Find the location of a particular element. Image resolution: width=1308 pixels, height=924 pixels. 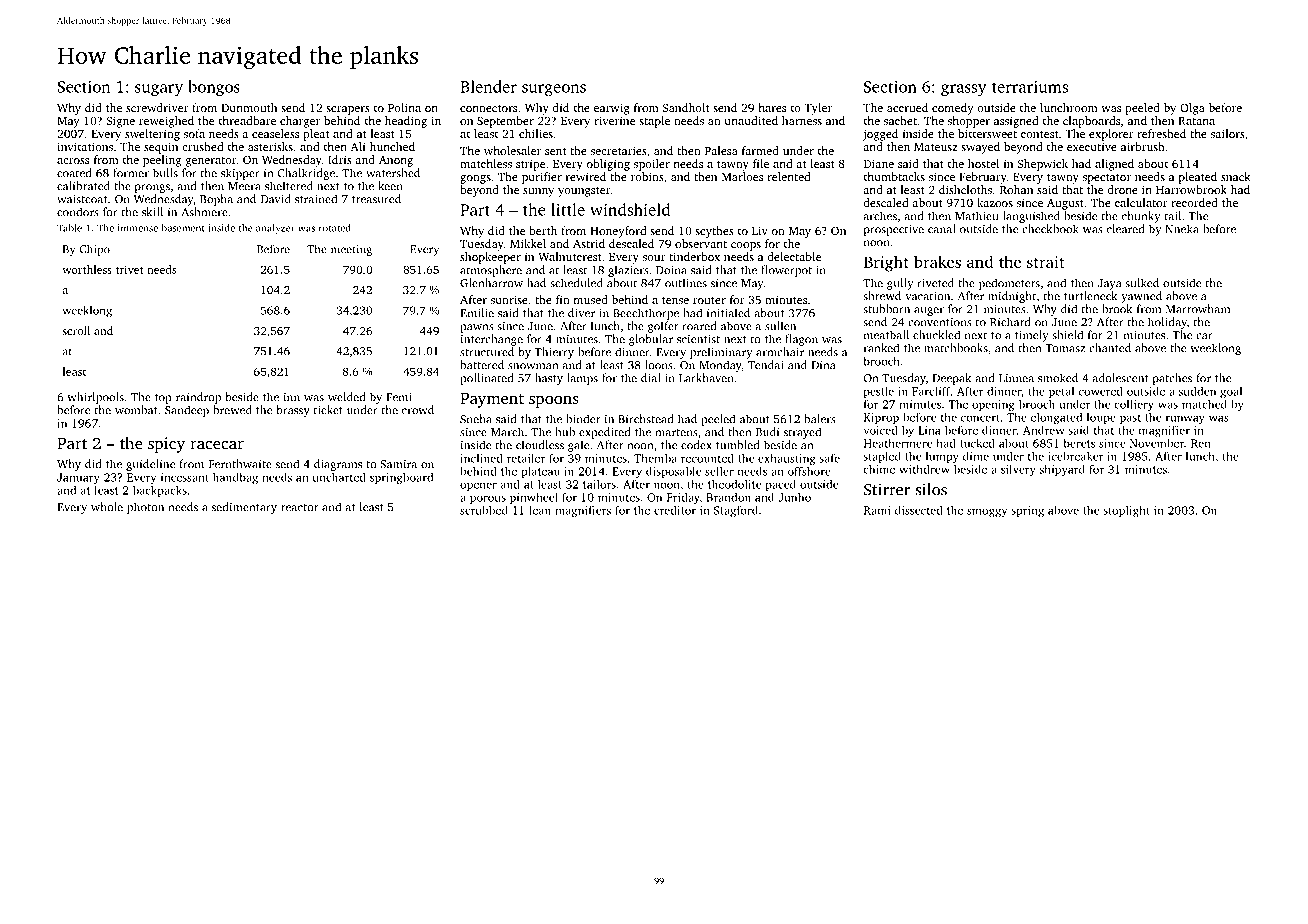

drone is located at coordinates (1122, 189).
